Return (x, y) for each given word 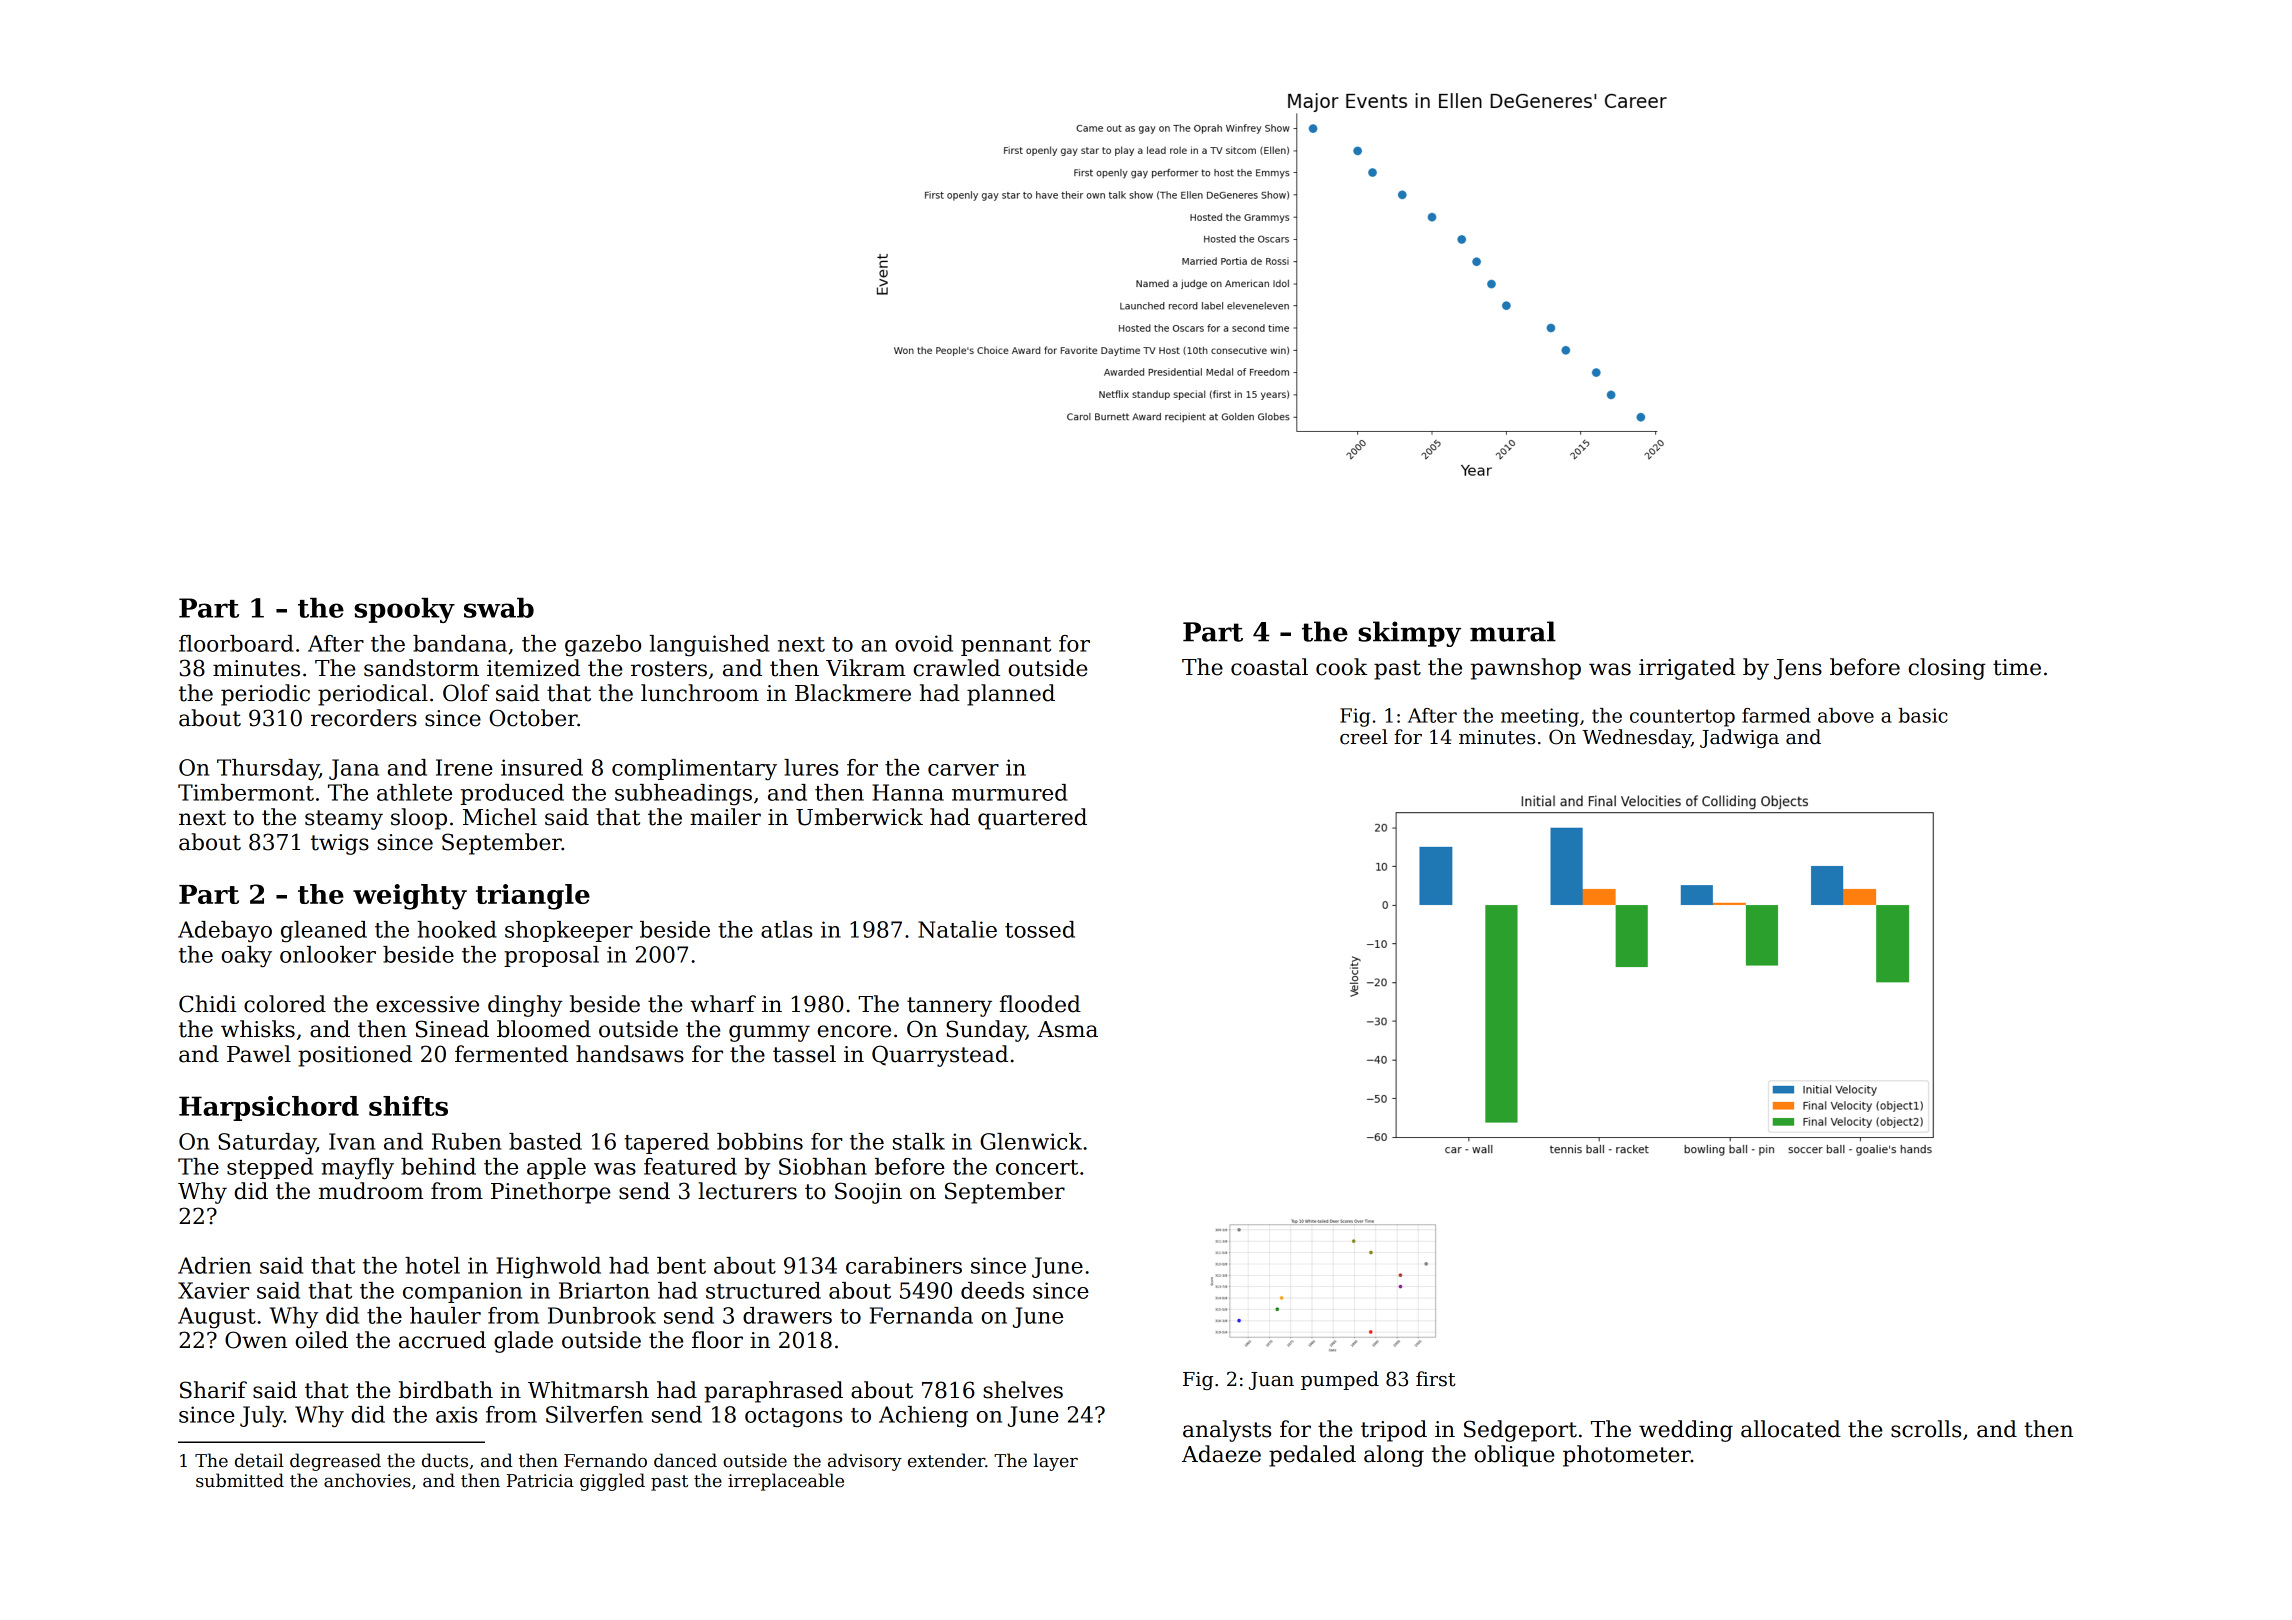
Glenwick (1031, 1141)
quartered (1032, 819)
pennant (1006, 646)
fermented (511, 1054)
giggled (612, 1482)
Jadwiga (1739, 738)
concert (1037, 1167)
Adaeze (1221, 1454)
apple (556, 1168)
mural (1513, 631)
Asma (1067, 1029)
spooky (405, 610)
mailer (725, 817)
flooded (1040, 1004)
